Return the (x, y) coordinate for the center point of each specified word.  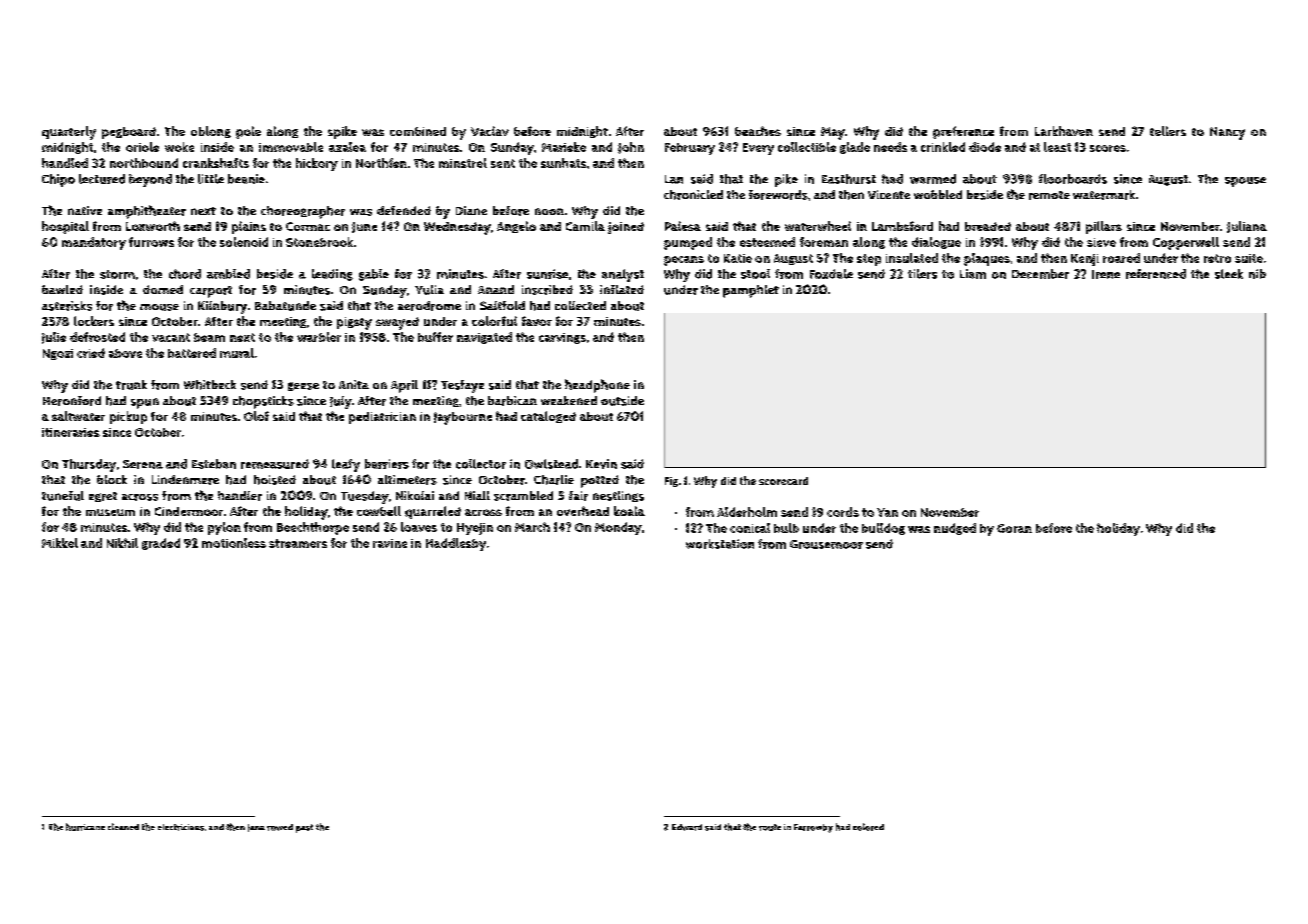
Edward (687, 827)
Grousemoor (826, 544)
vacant (171, 337)
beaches (758, 131)
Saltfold (502, 305)
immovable (291, 147)
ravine (390, 543)
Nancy (1227, 133)
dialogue (936, 243)
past (304, 828)
